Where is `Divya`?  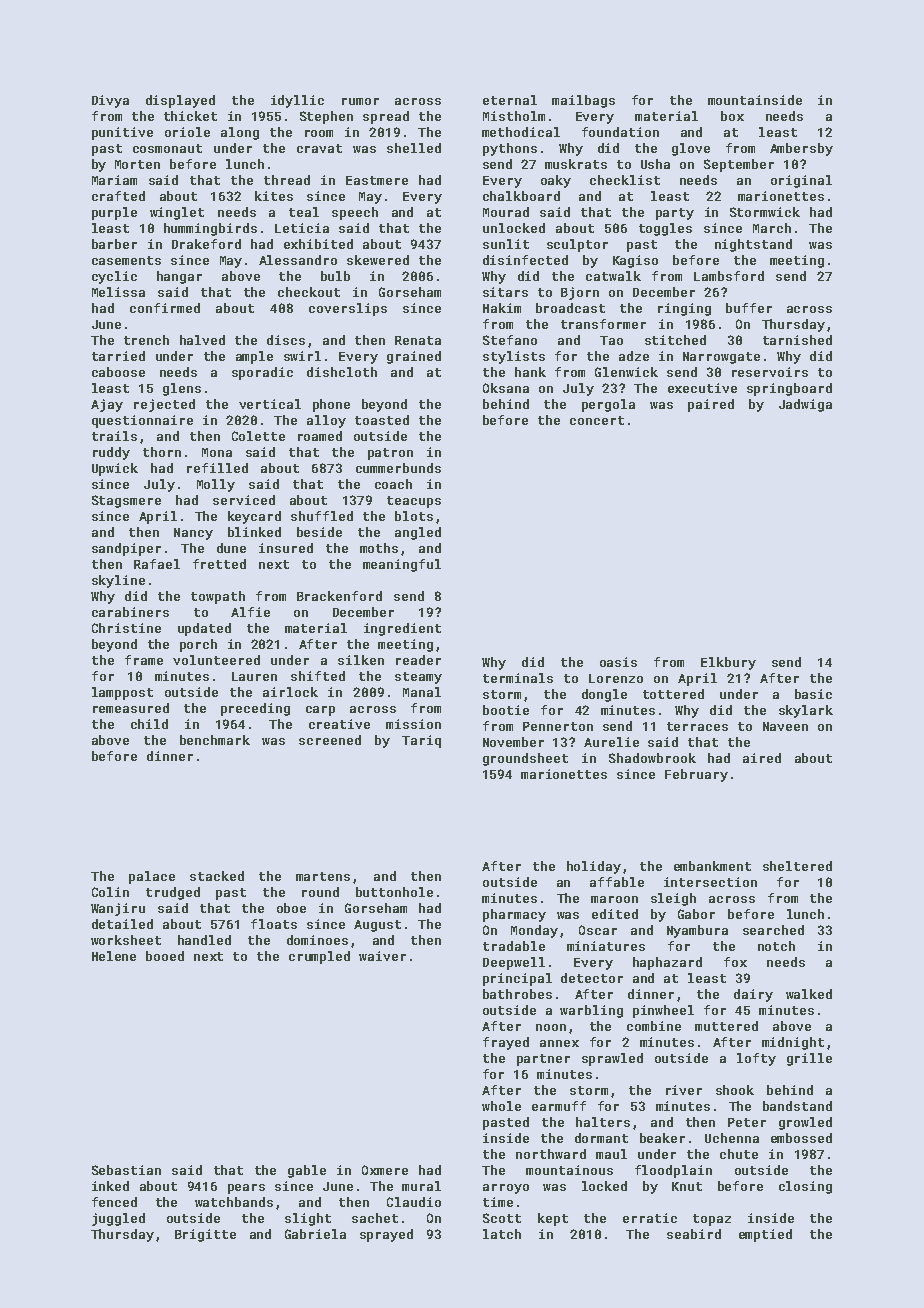
Divya is located at coordinates (110, 101).
